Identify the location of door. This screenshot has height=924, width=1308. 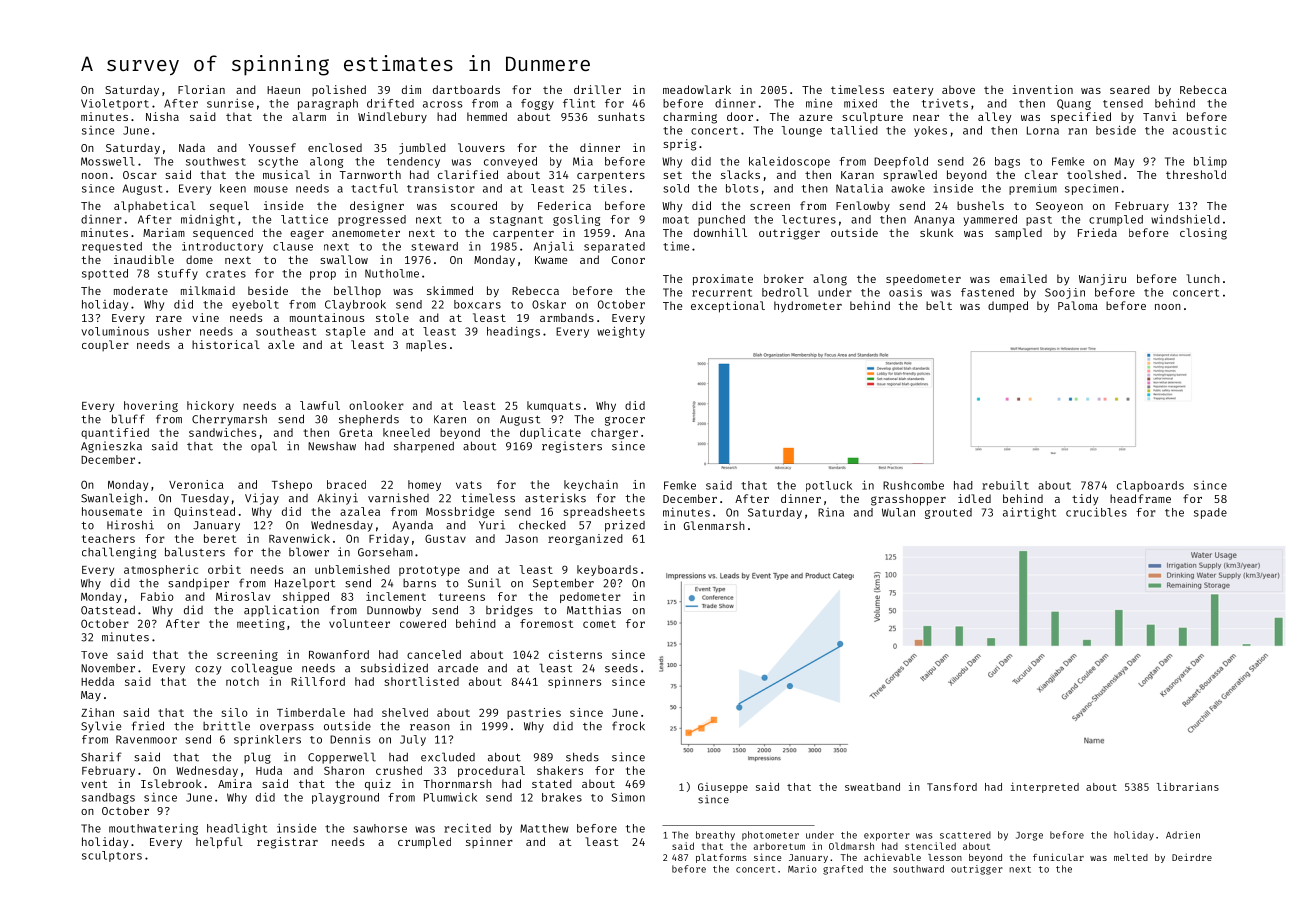
(740, 116).
